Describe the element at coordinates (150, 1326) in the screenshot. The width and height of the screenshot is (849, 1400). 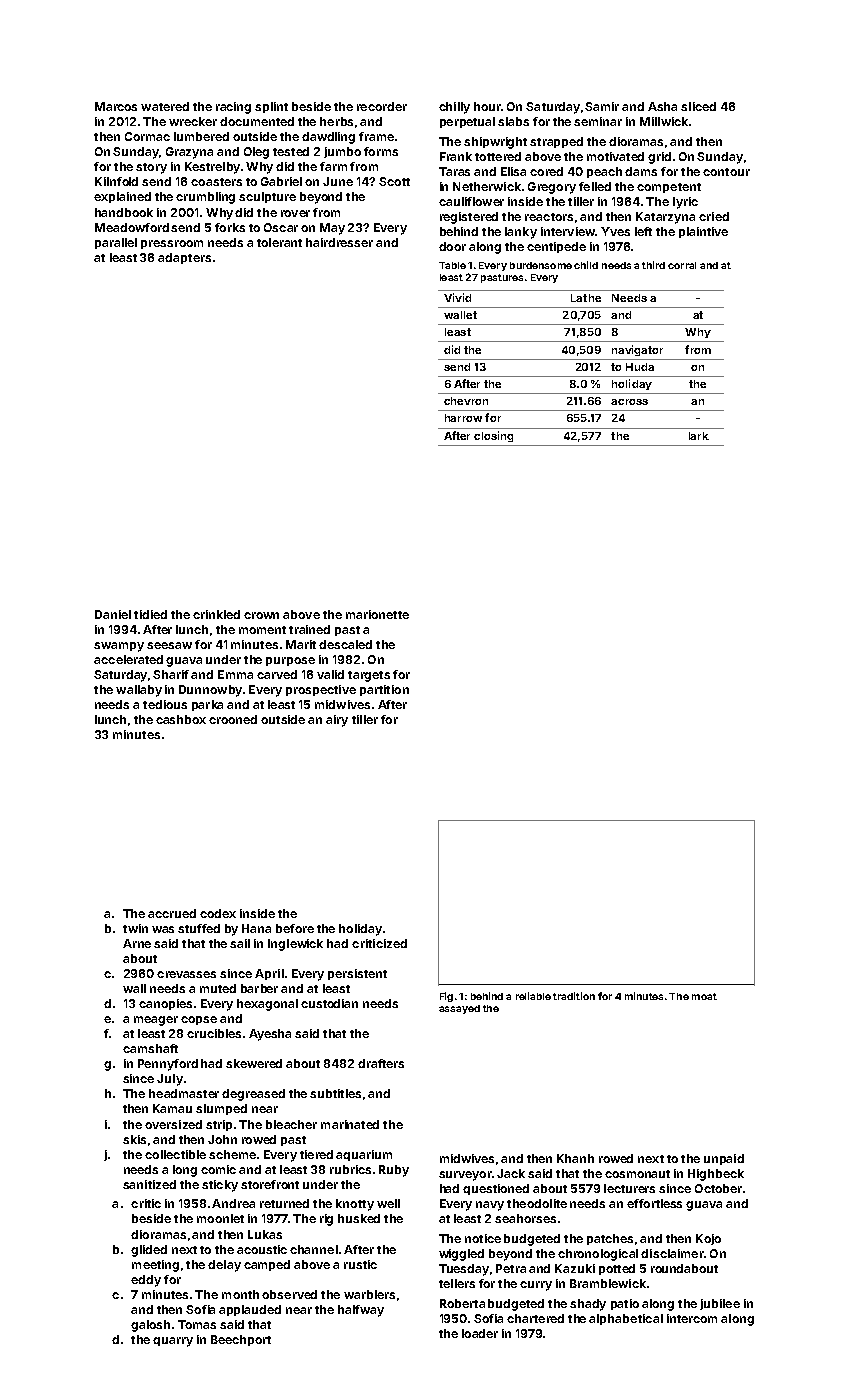
I see `galosh` at that location.
